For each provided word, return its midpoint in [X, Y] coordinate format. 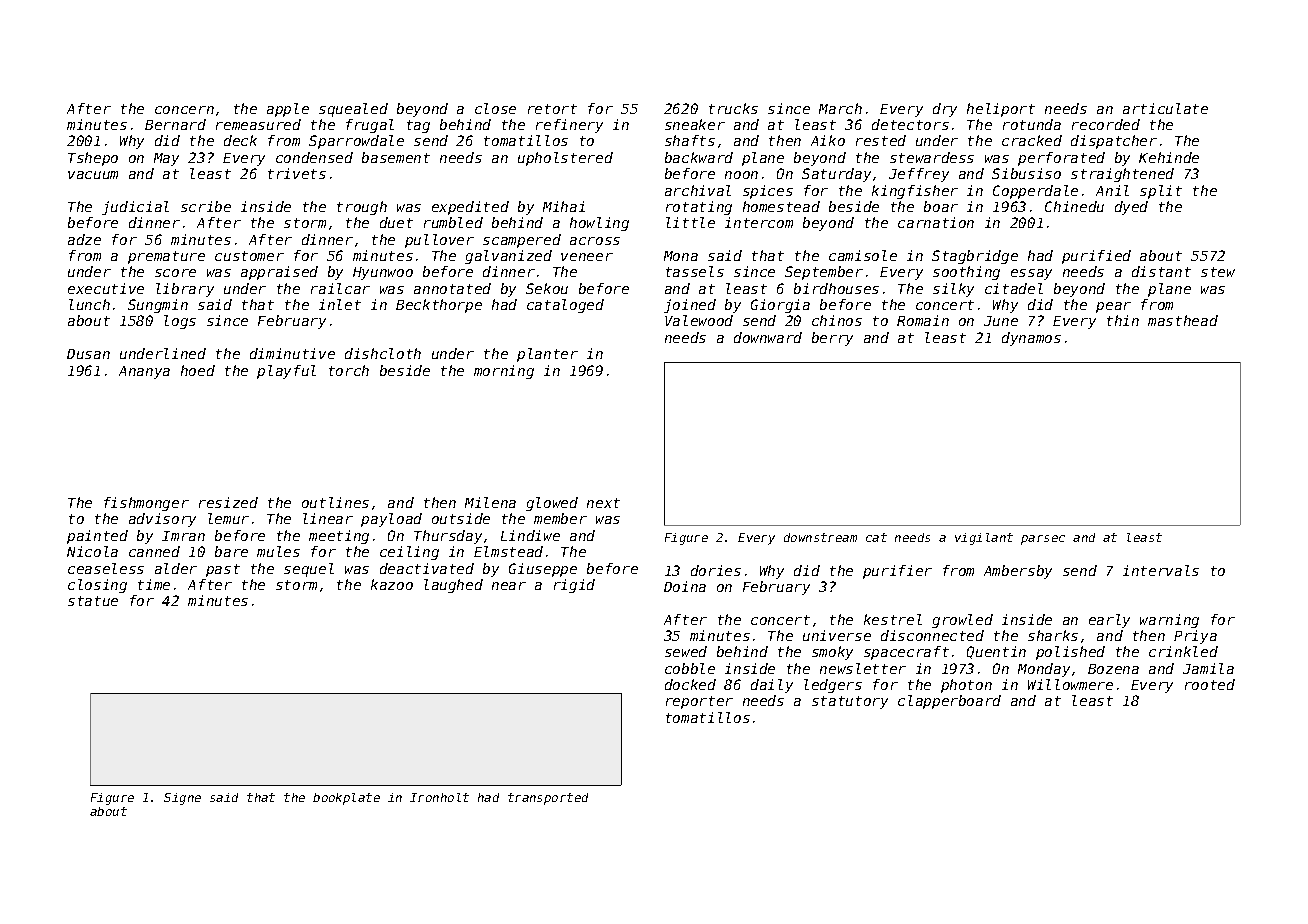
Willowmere [1070, 684]
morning [504, 372]
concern [184, 110]
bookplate [346, 799]
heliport [1001, 110]
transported [548, 799]
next [603, 503]
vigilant [984, 539]
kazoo [392, 584]
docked [690, 684]
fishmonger [146, 504]
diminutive [292, 353]
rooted [1210, 684]
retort [552, 109]
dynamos [1031, 339]
